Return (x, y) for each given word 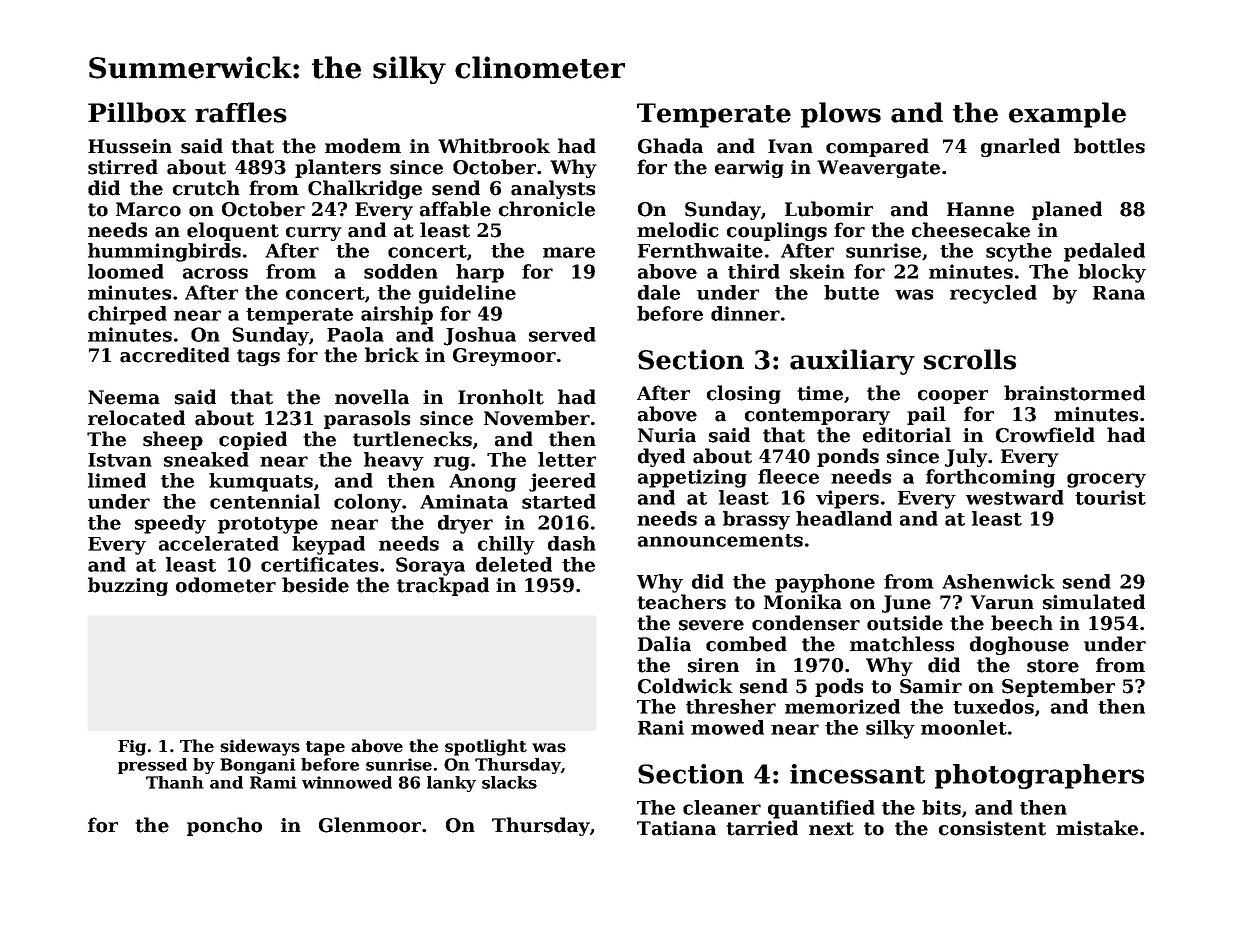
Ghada (670, 146)
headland (844, 518)
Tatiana (676, 828)
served (562, 334)
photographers (1039, 776)
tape (325, 748)
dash (572, 543)
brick (392, 355)
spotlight (486, 747)
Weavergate (878, 169)
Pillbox (137, 112)
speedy (170, 524)
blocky (1112, 273)
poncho (224, 826)
